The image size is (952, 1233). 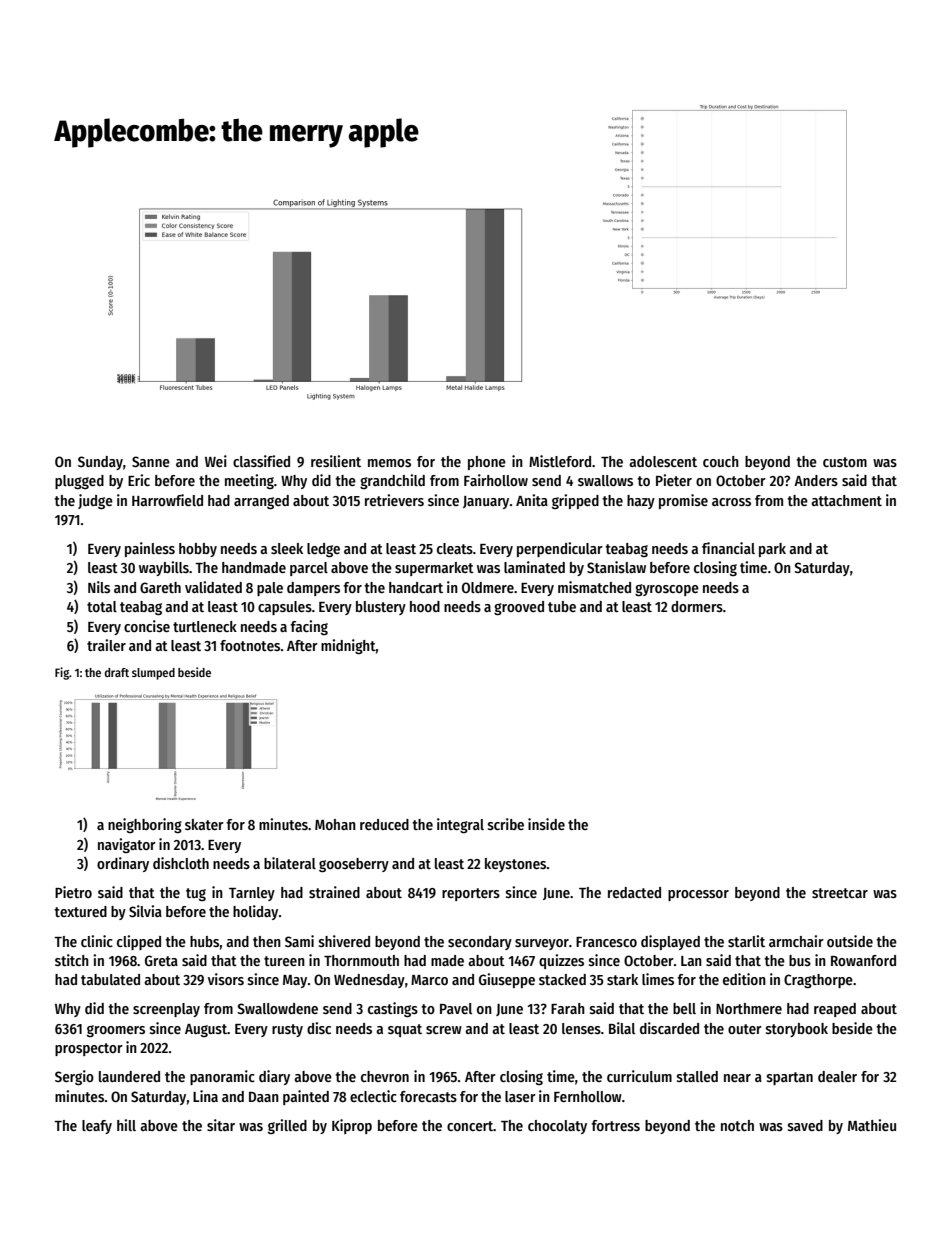 I want to click on draft, so click(x=117, y=672).
